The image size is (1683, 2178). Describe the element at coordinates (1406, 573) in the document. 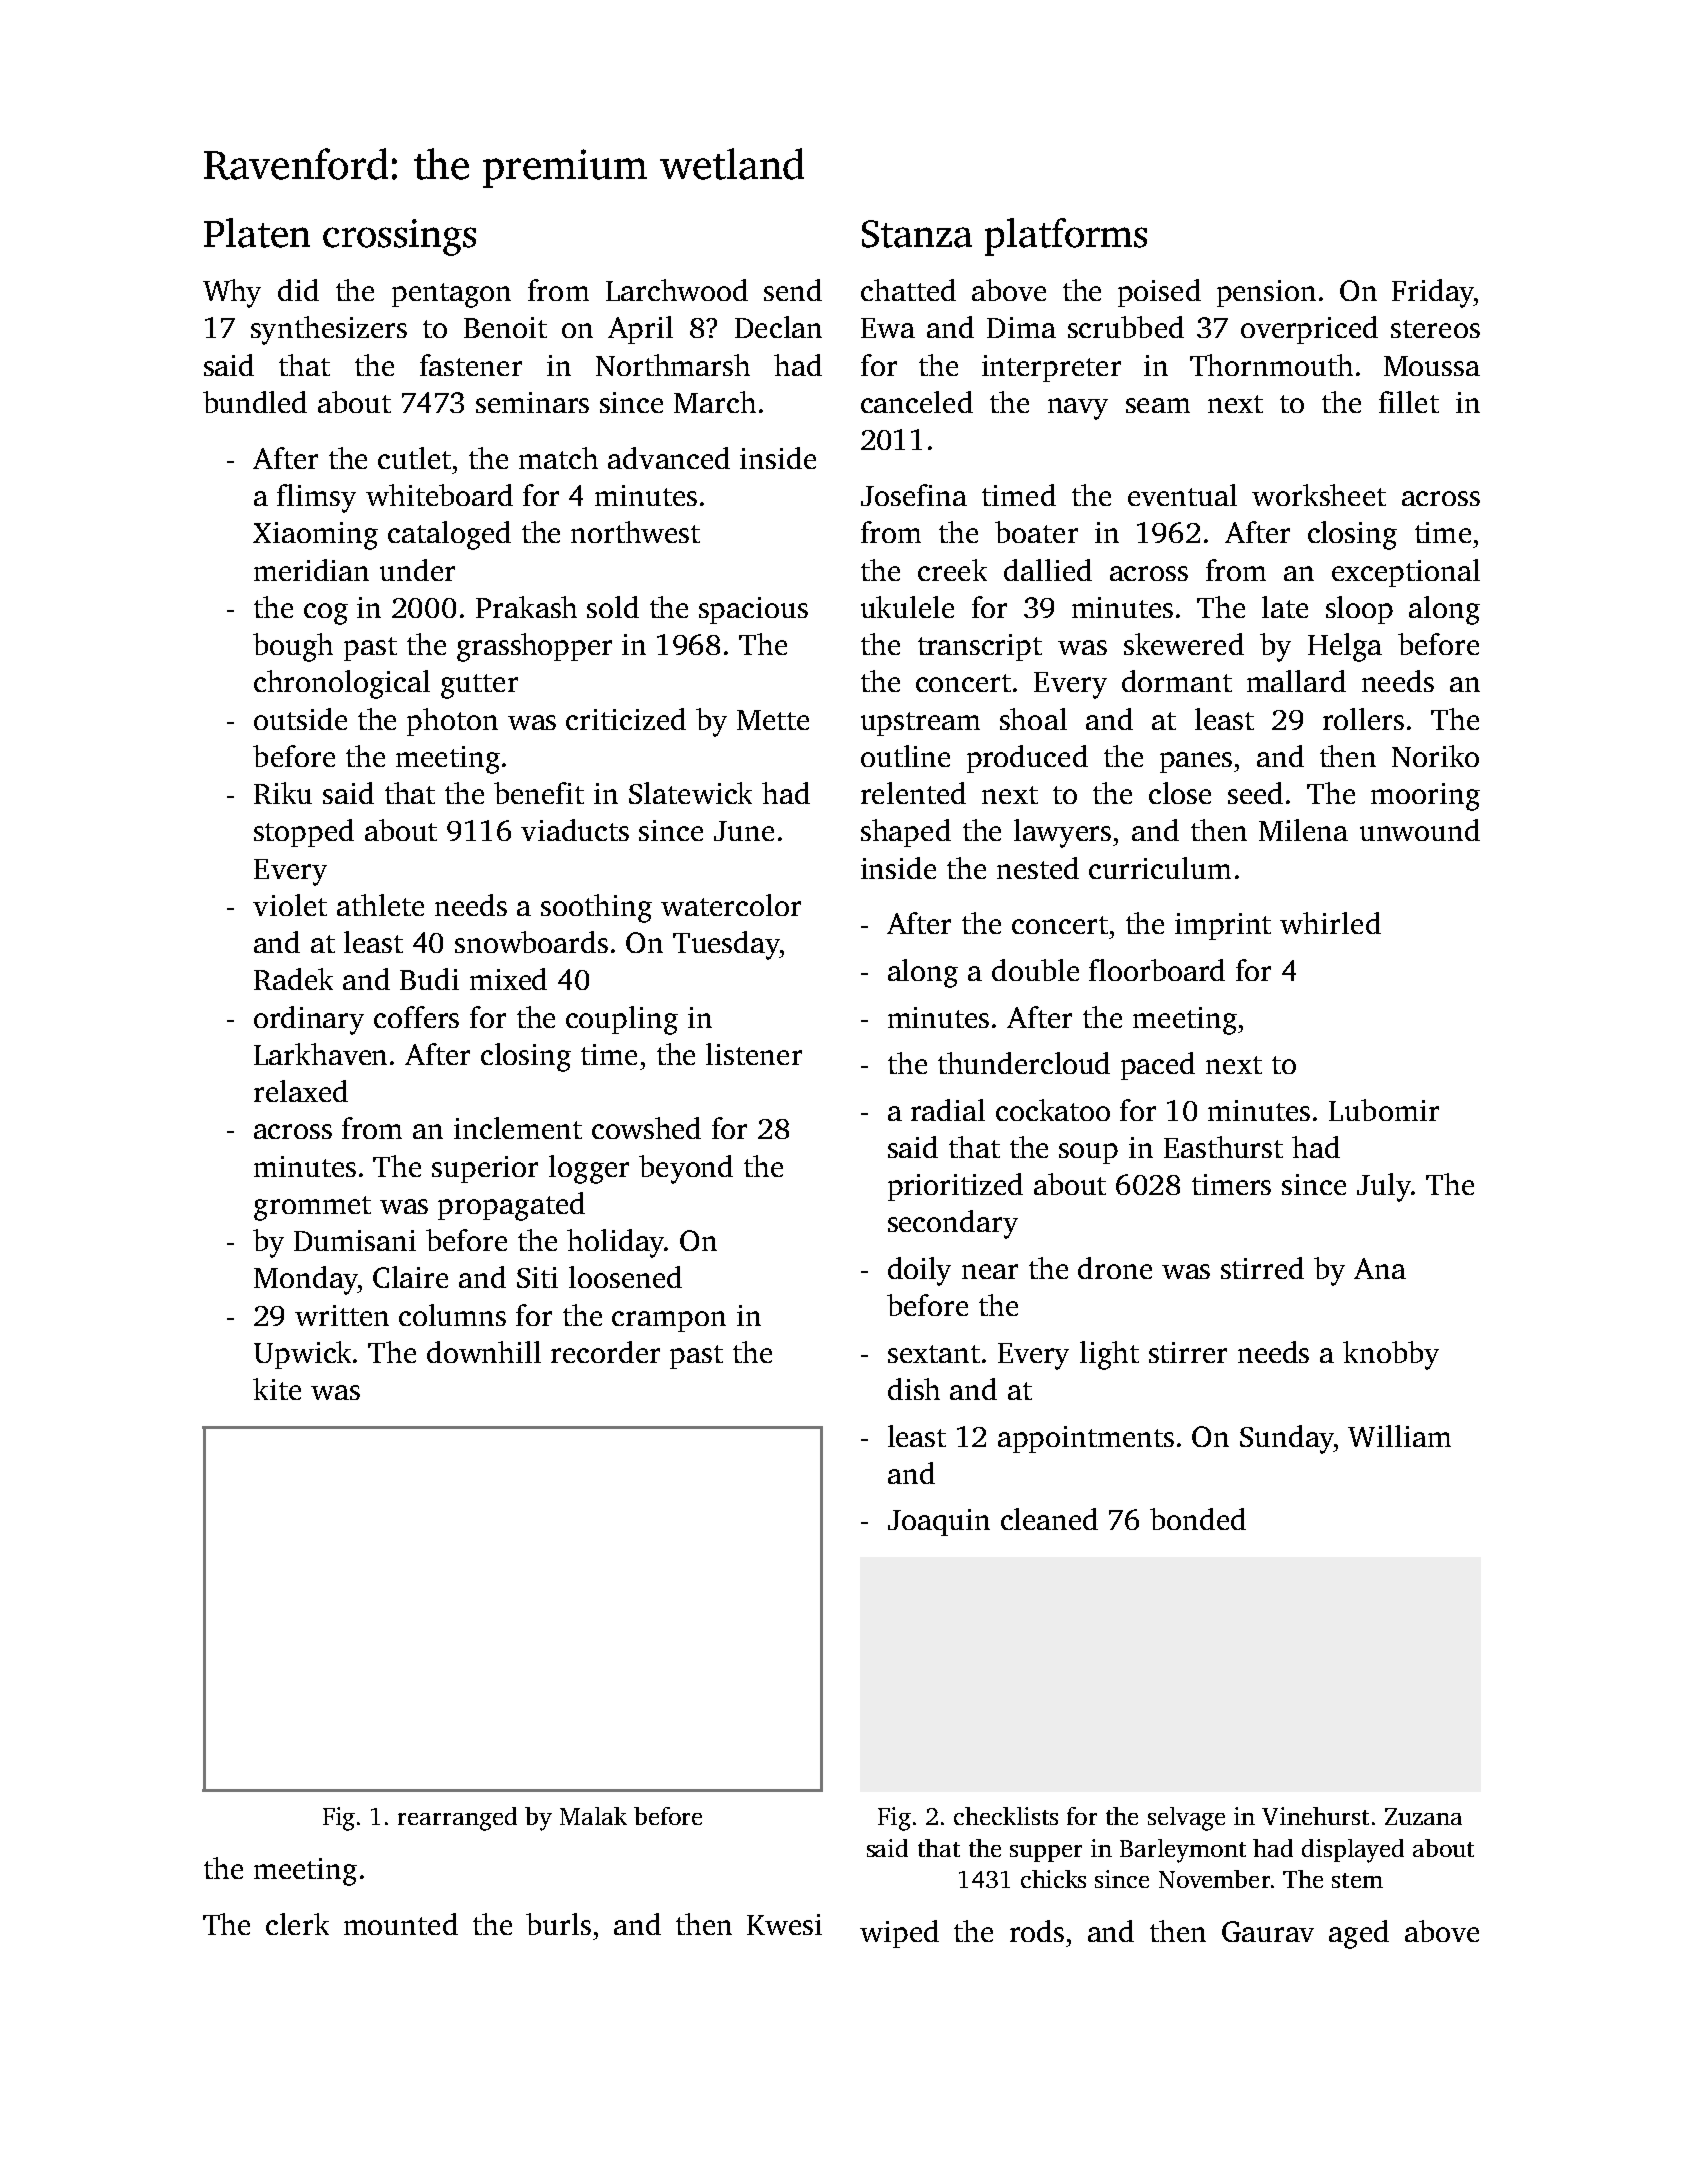

I see `exceptional` at that location.
